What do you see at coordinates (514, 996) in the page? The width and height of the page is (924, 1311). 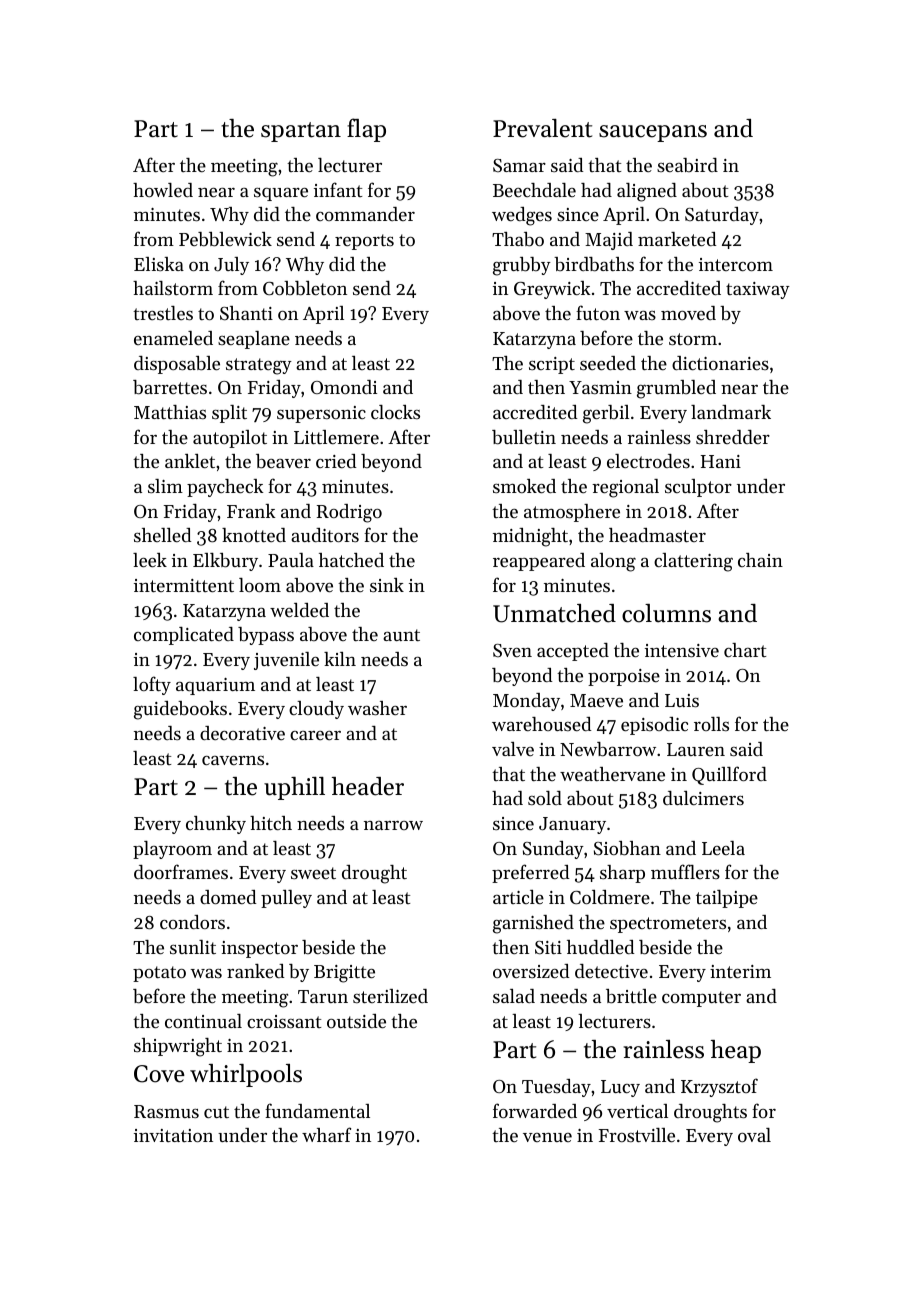 I see `salad` at bounding box center [514, 996].
